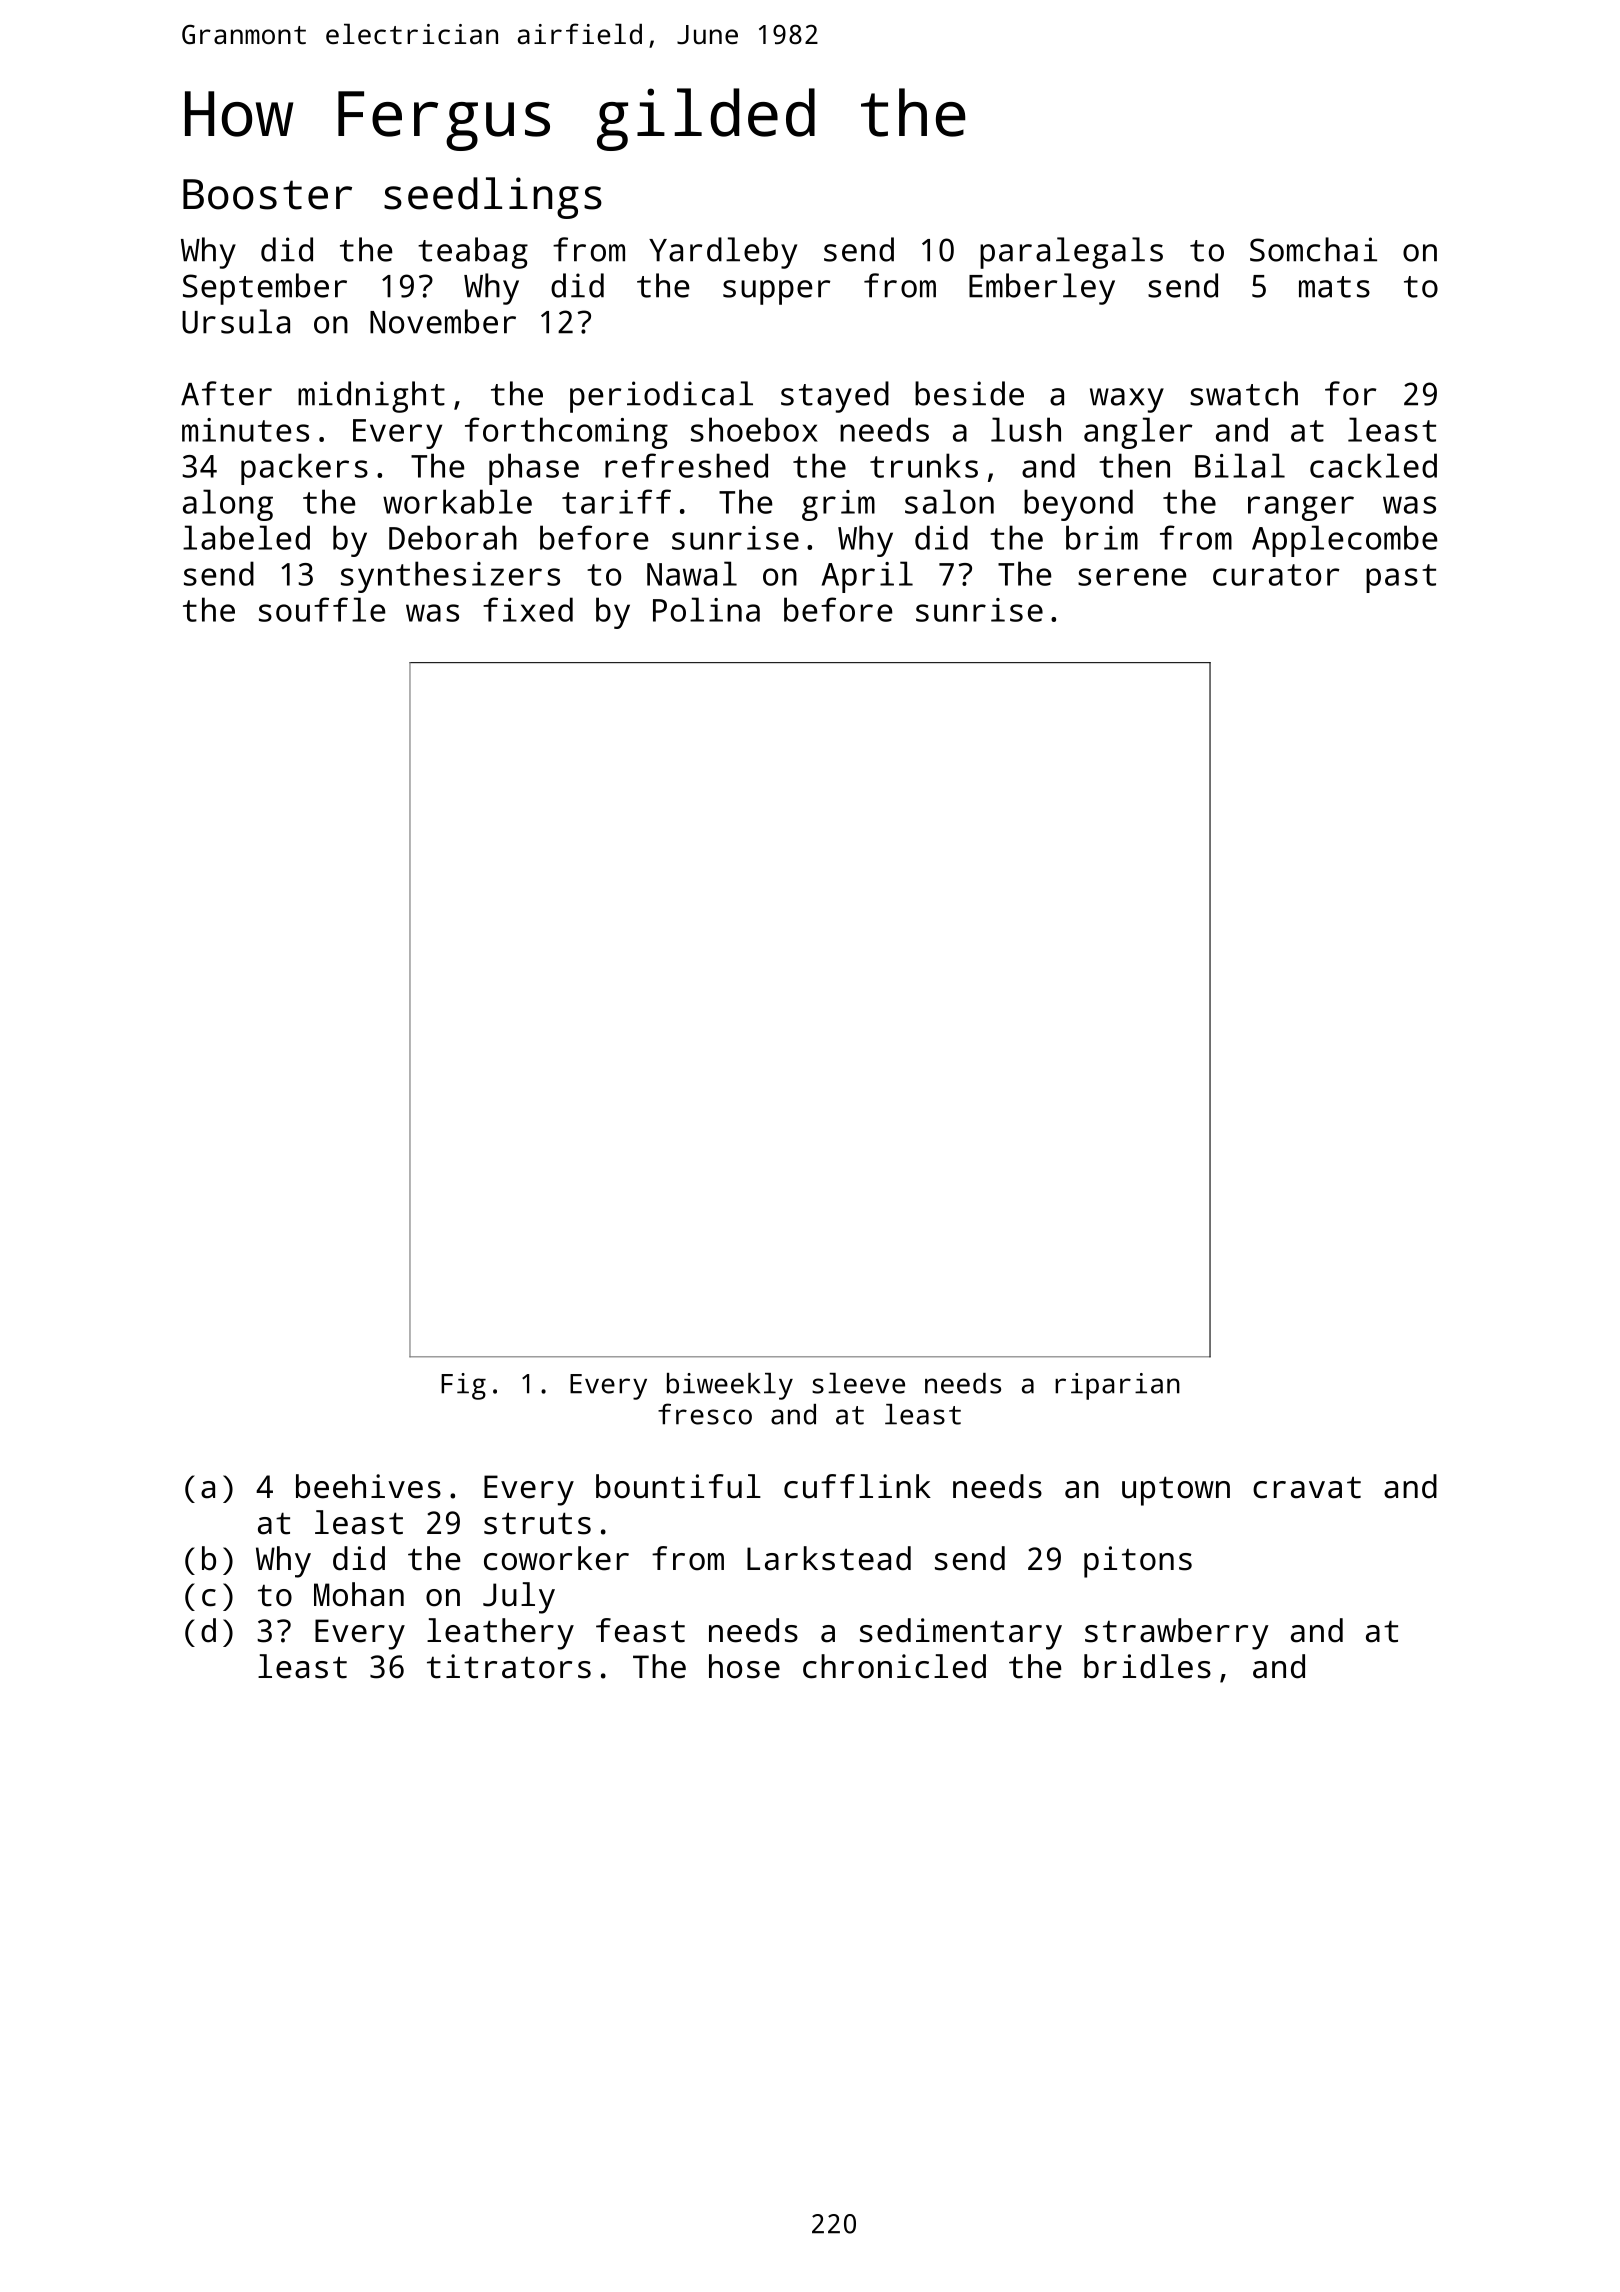 The width and height of the document is (1620, 2292). I want to click on Polina, so click(706, 609).
